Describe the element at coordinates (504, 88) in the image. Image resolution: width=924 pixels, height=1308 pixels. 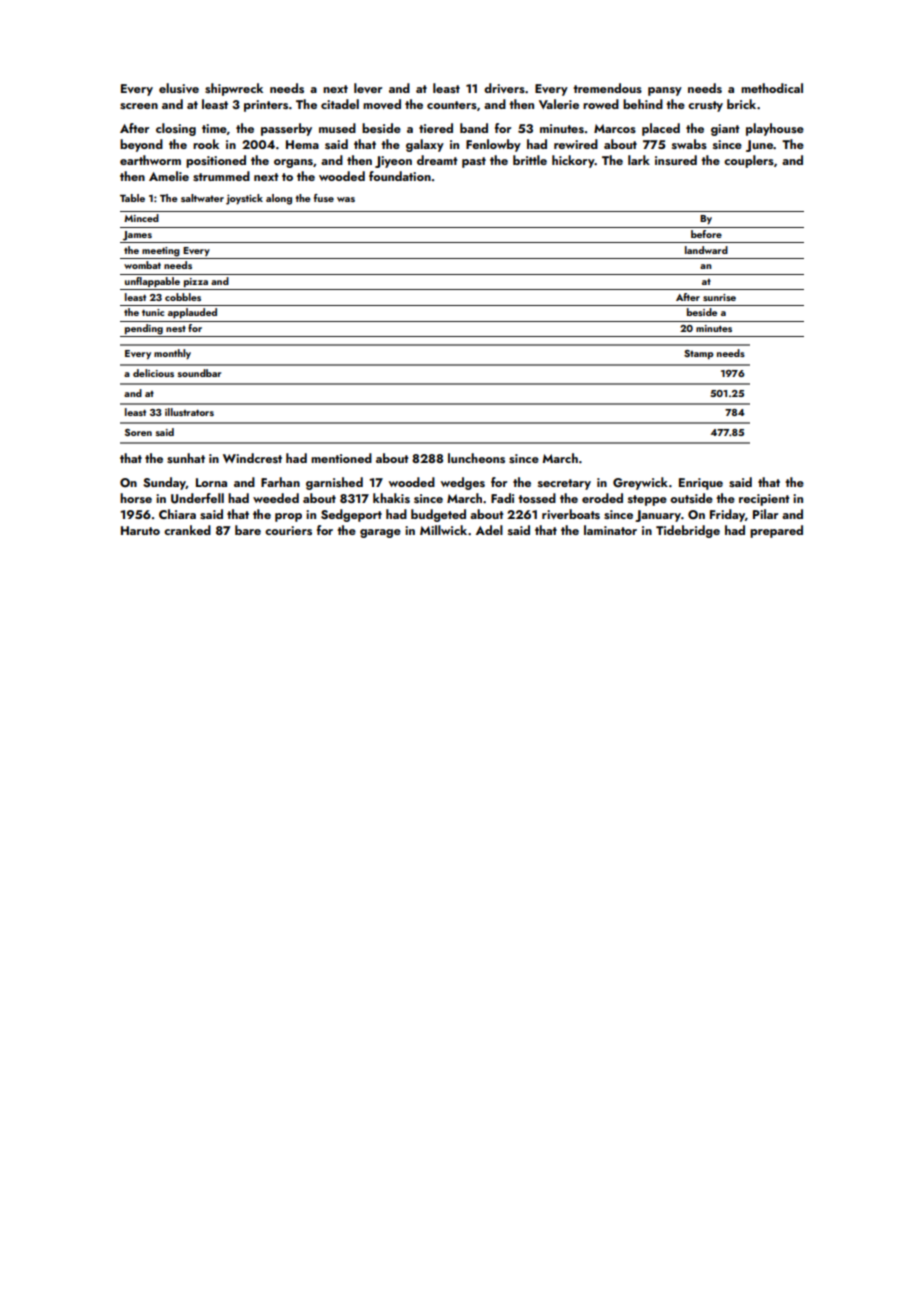
I see `drivers` at that location.
